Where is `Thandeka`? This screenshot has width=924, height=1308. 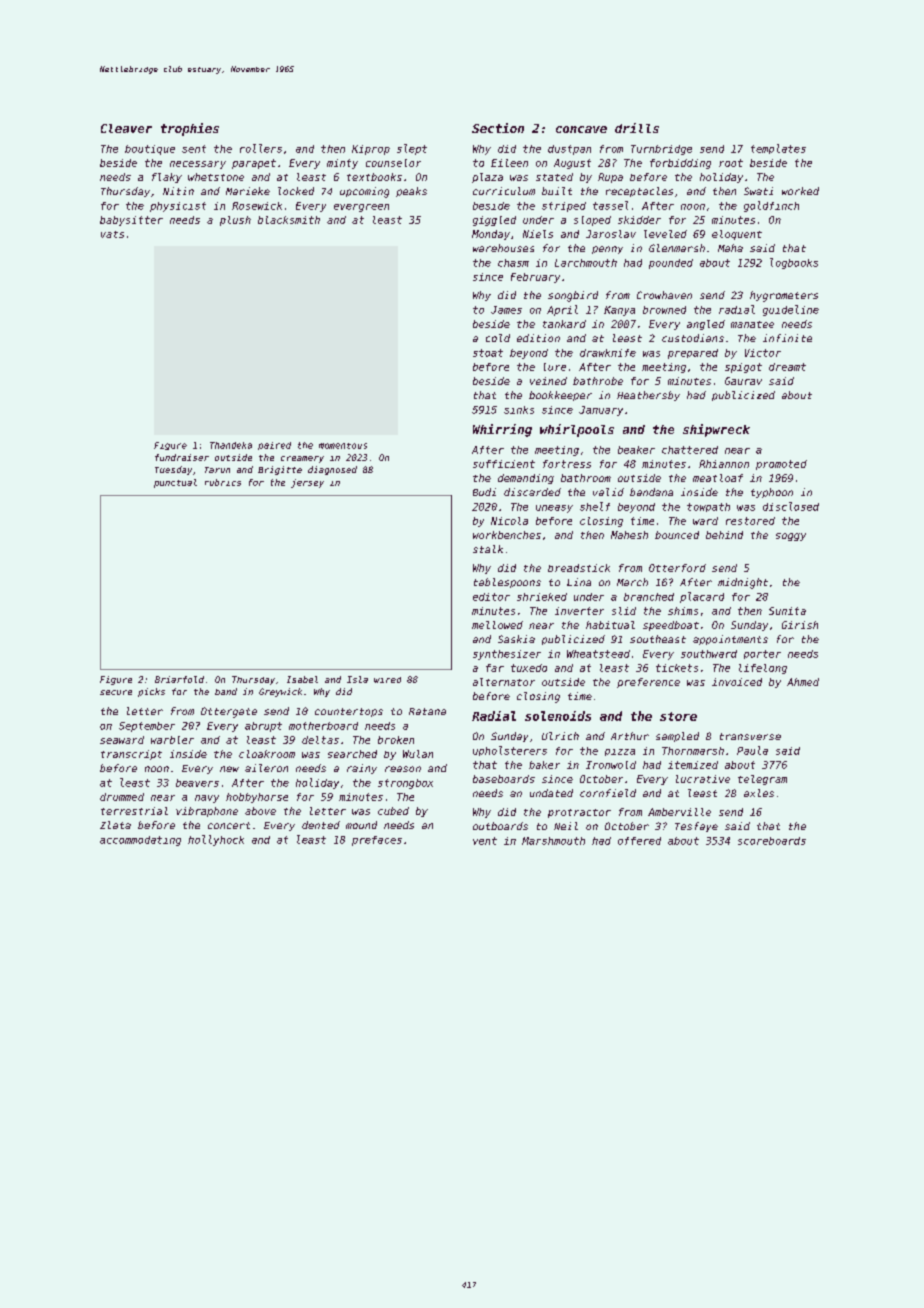 Thandeka is located at coordinates (231, 445).
